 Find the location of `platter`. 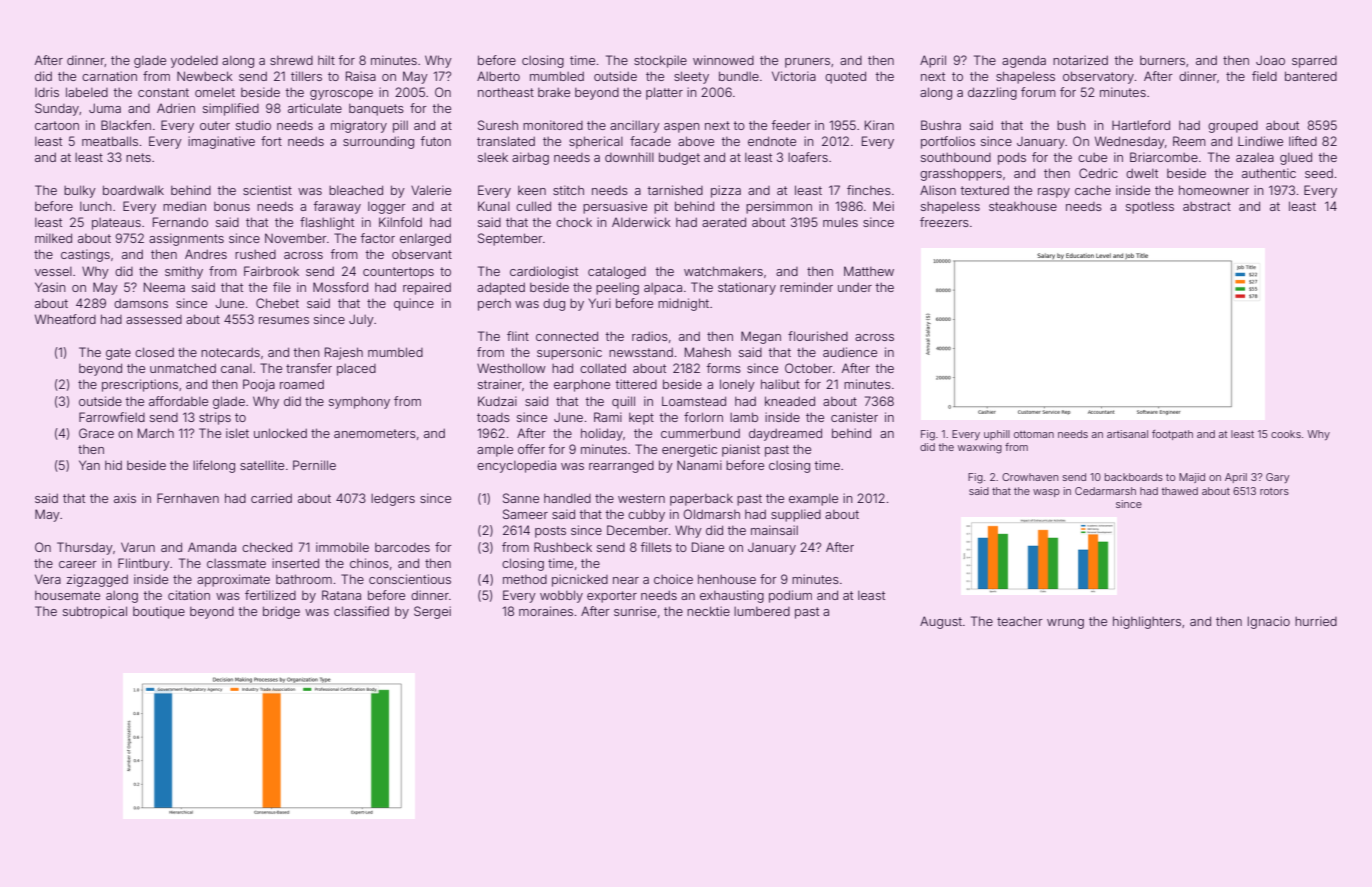

platter is located at coordinates (664, 93).
